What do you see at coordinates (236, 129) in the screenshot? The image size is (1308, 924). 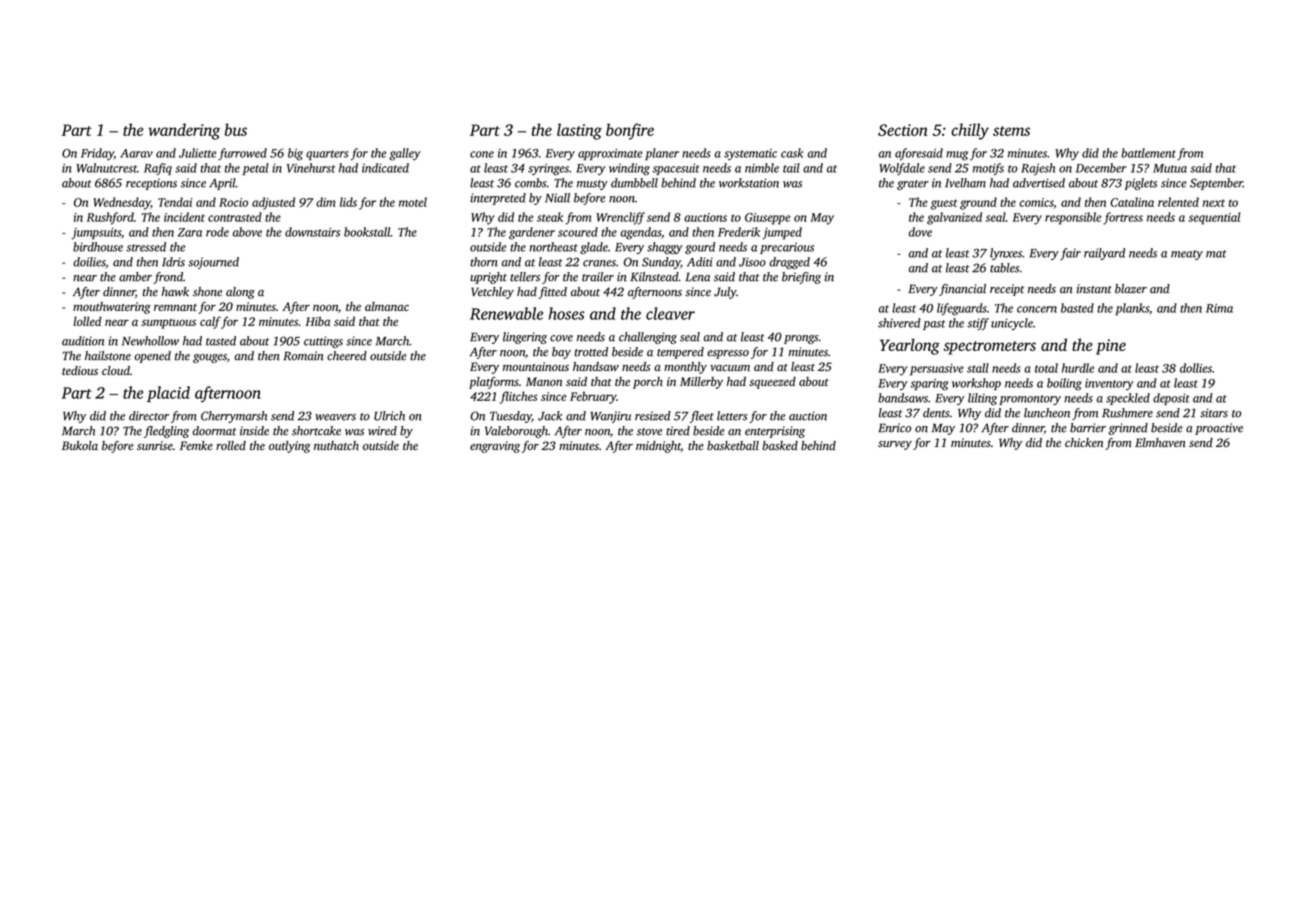 I see `bus` at bounding box center [236, 129].
